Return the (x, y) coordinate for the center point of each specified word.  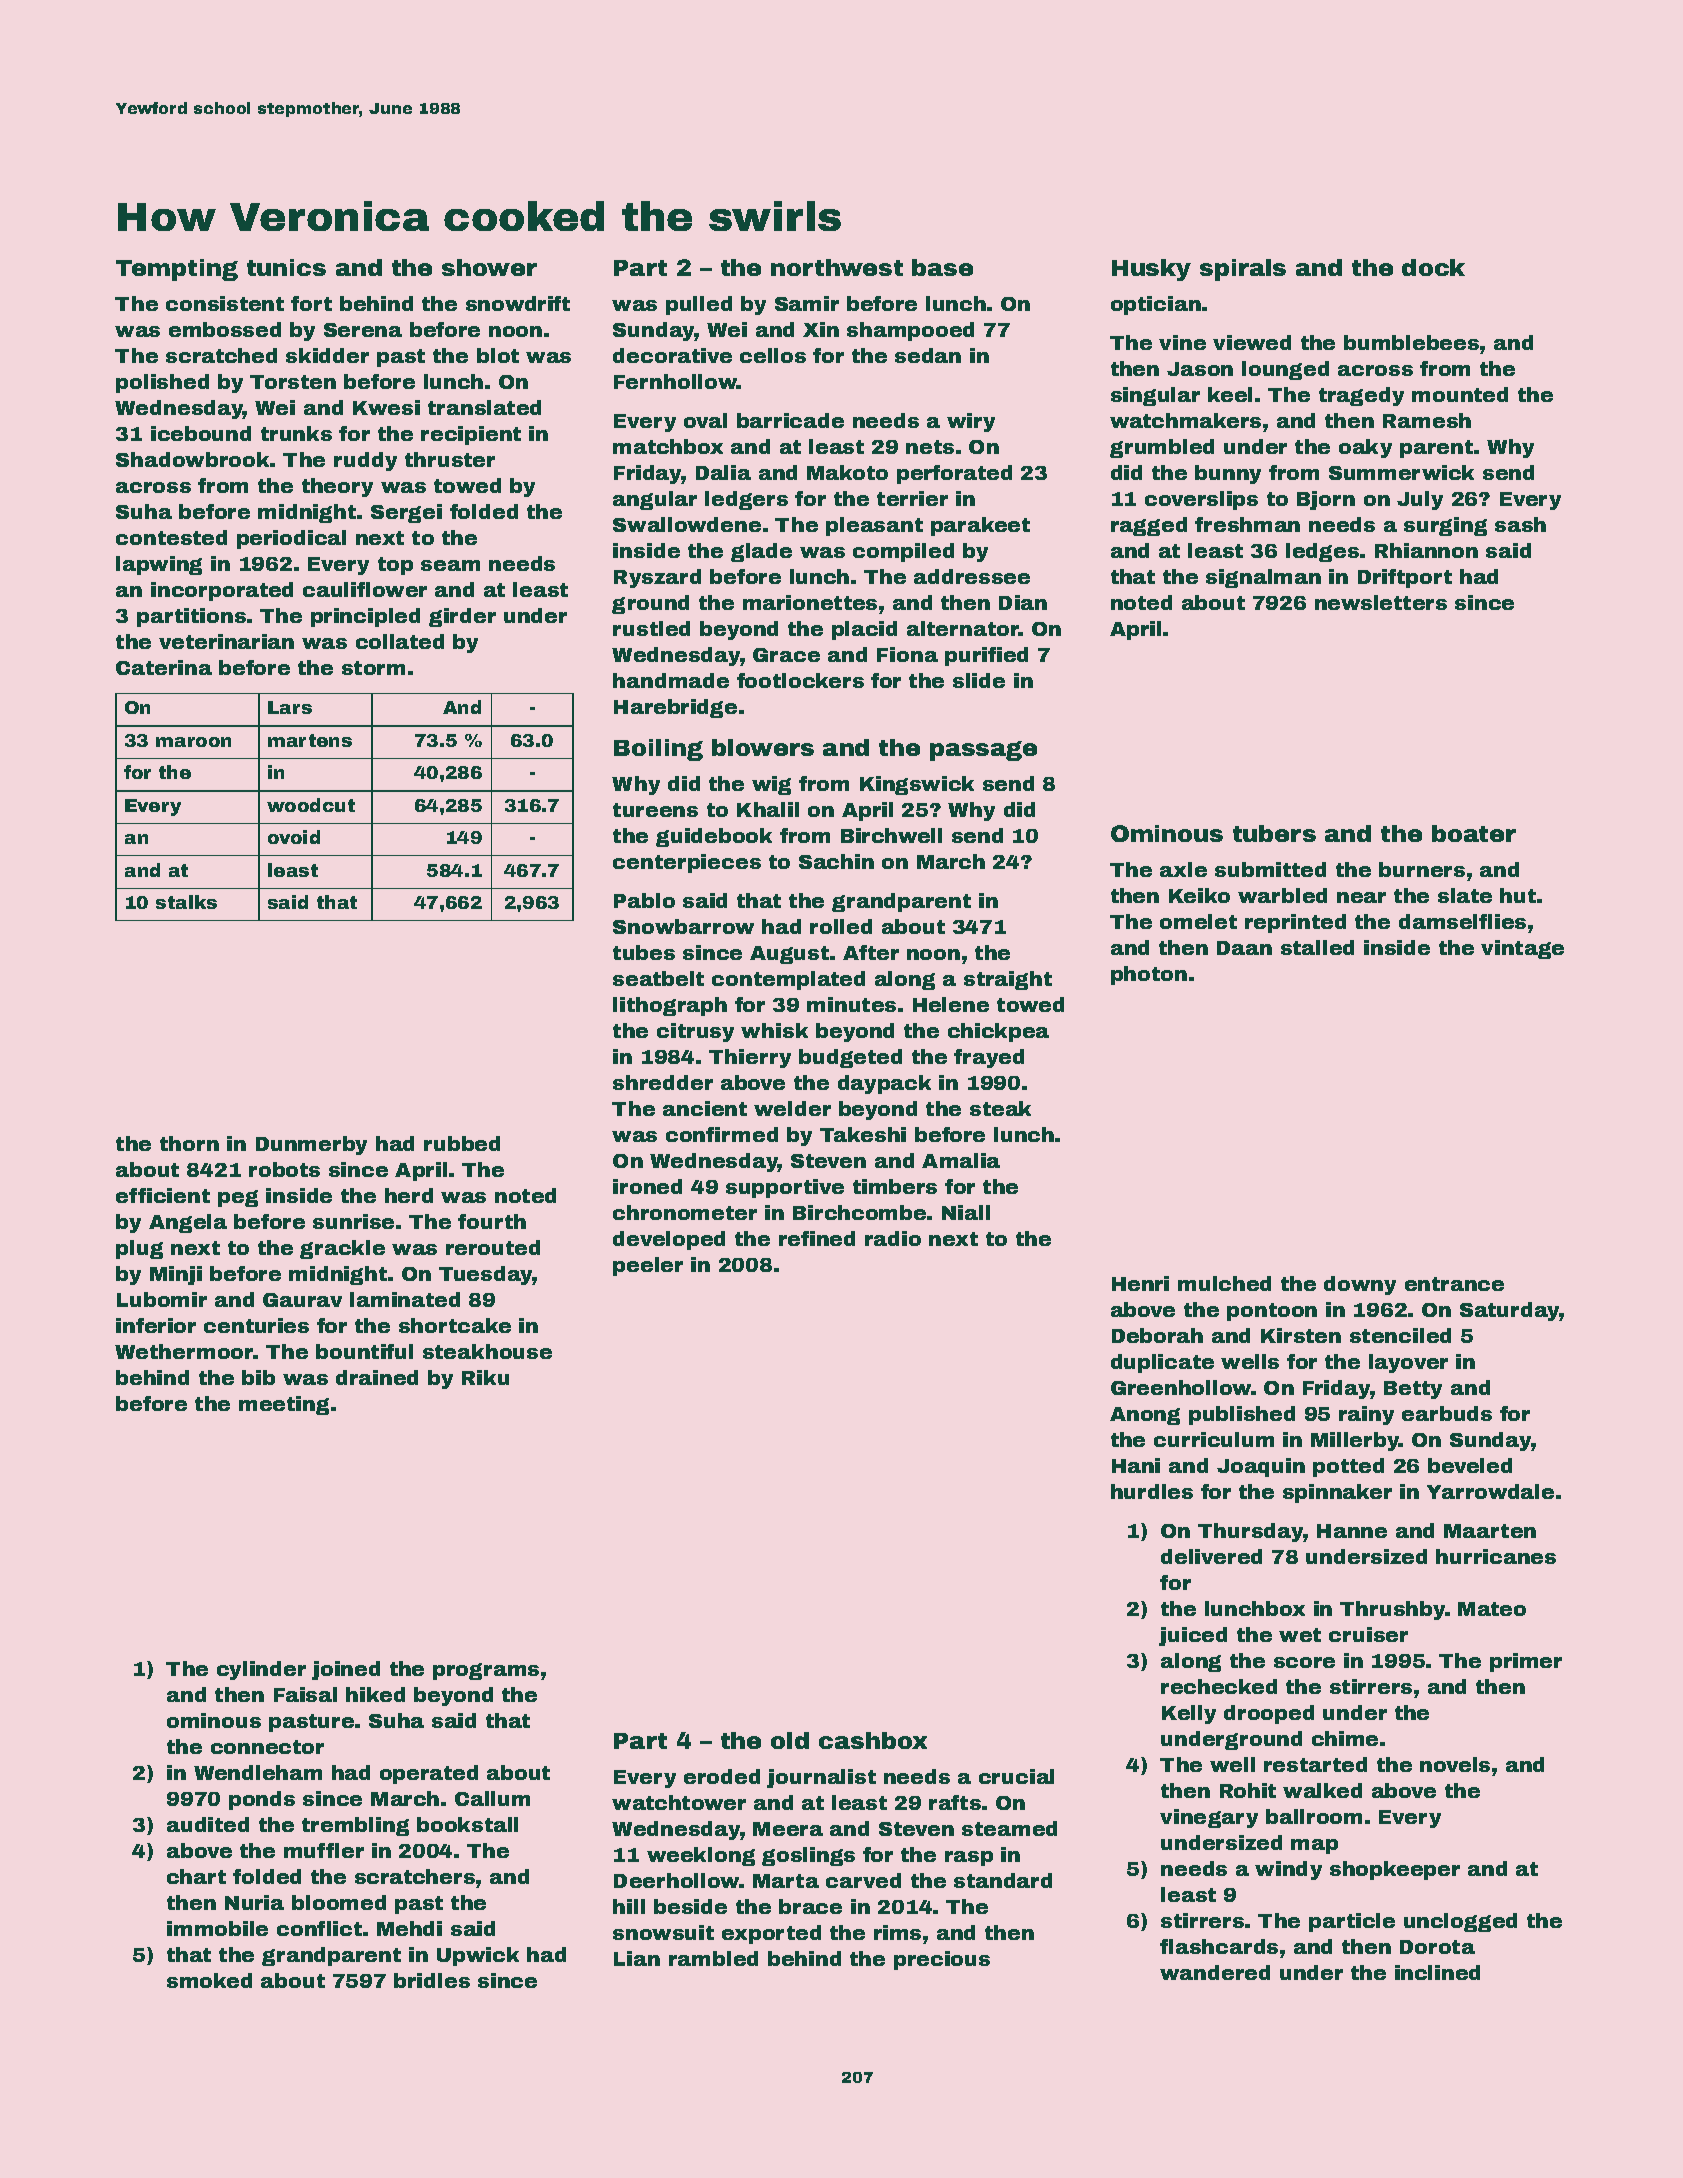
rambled (713, 1958)
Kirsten (1301, 1335)
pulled (699, 305)
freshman (1247, 524)
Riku (485, 1377)
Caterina (164, 667)
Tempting (177, 270)
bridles (432, 1980)
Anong (1145, 1416)
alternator (963, 628)
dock (1433, 267)
